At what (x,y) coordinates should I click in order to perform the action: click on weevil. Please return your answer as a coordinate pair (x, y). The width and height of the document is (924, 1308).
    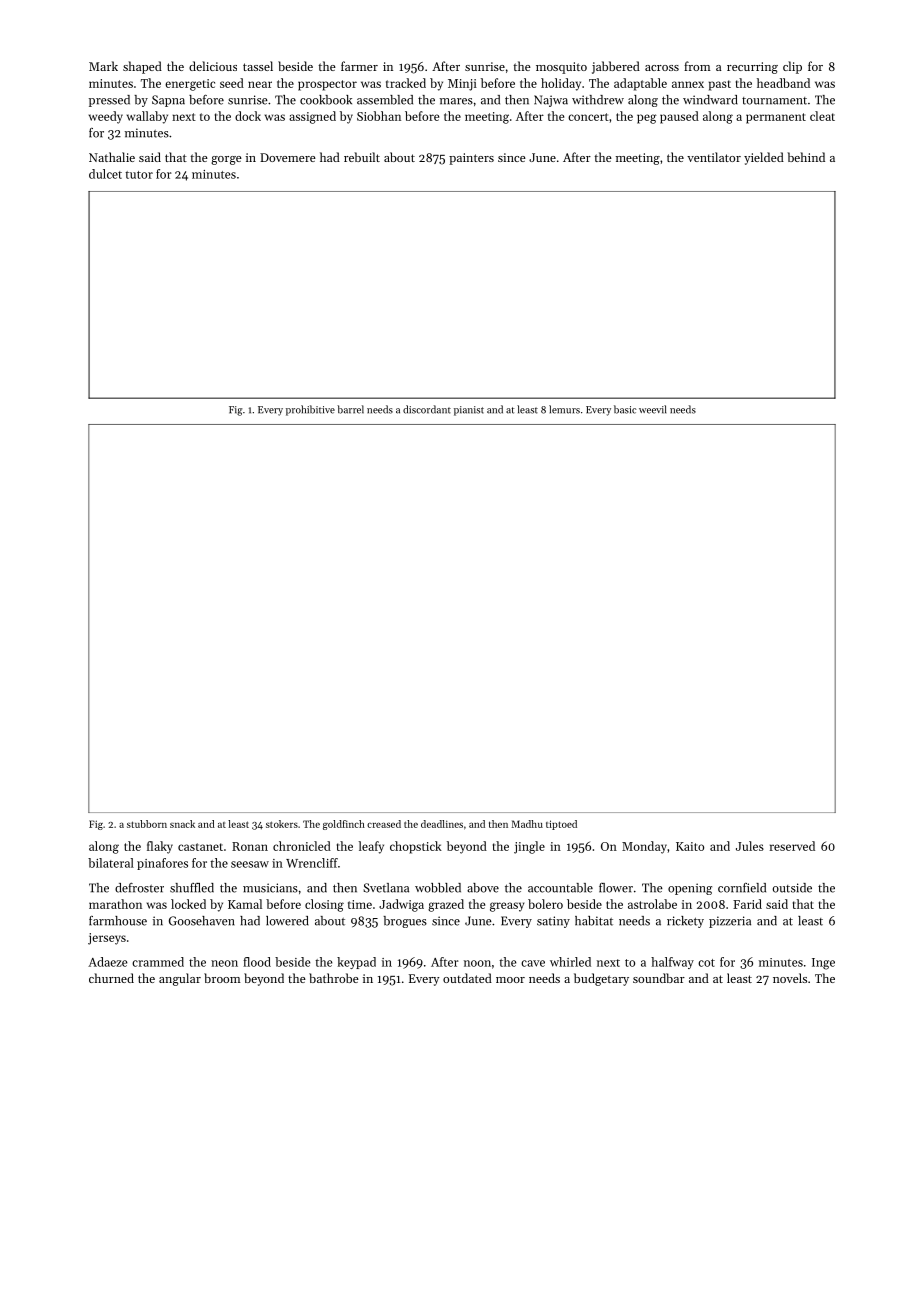
    Looking at the image, I should click on (653, 409).
